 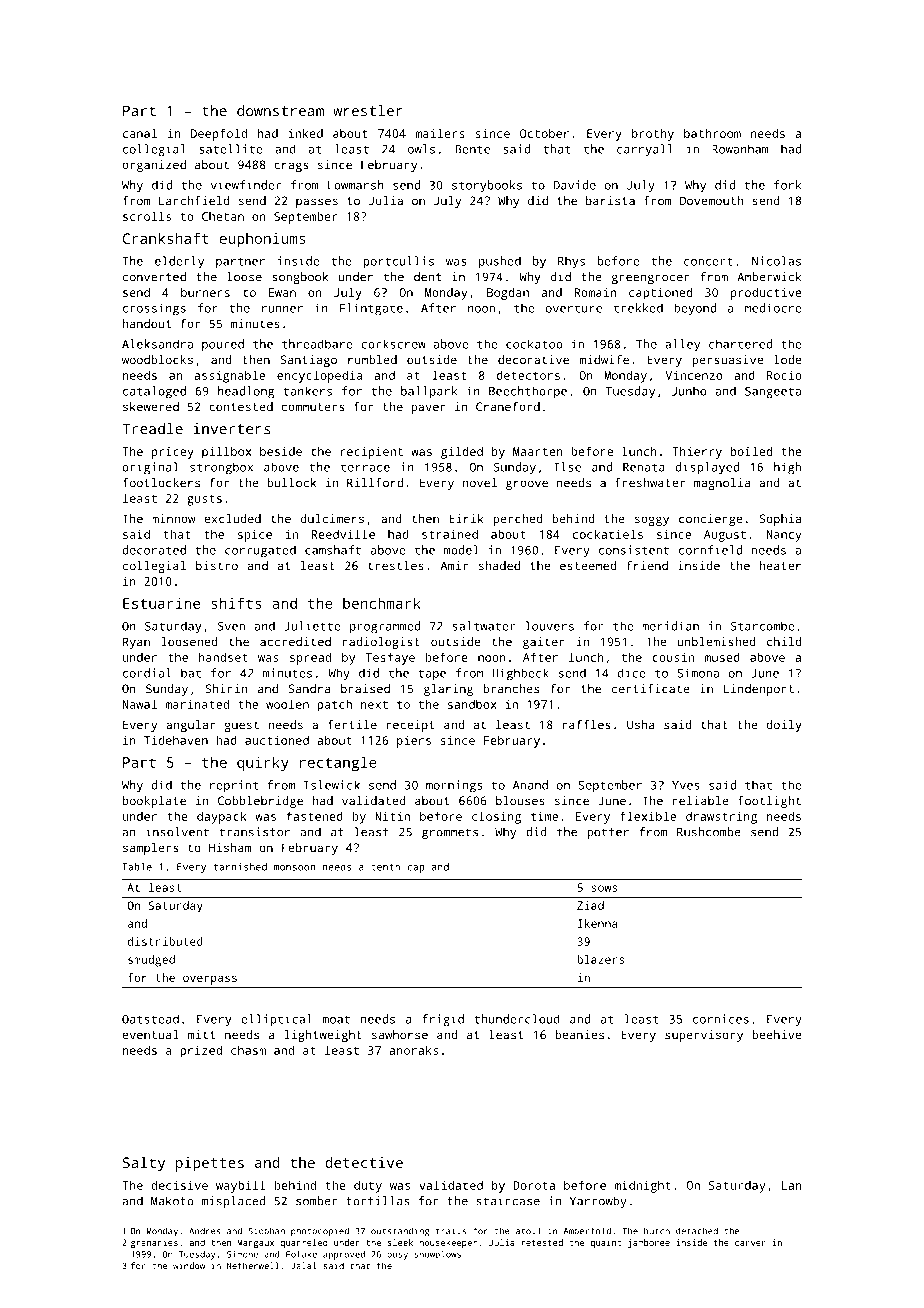 I want to click on tenth, so click(x=385, y=867).
